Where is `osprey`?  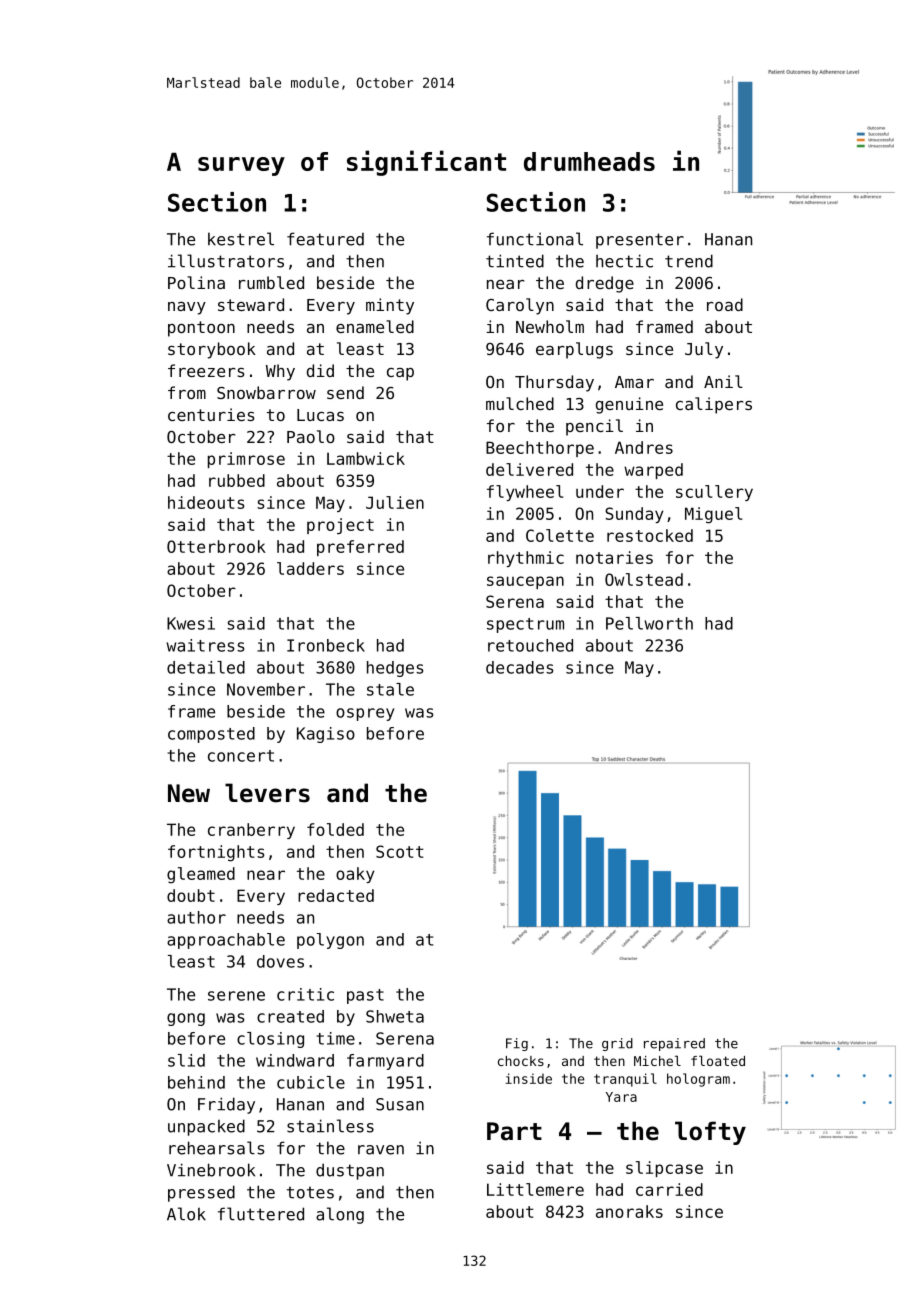 osprey is located at coordinates (365, 714).
